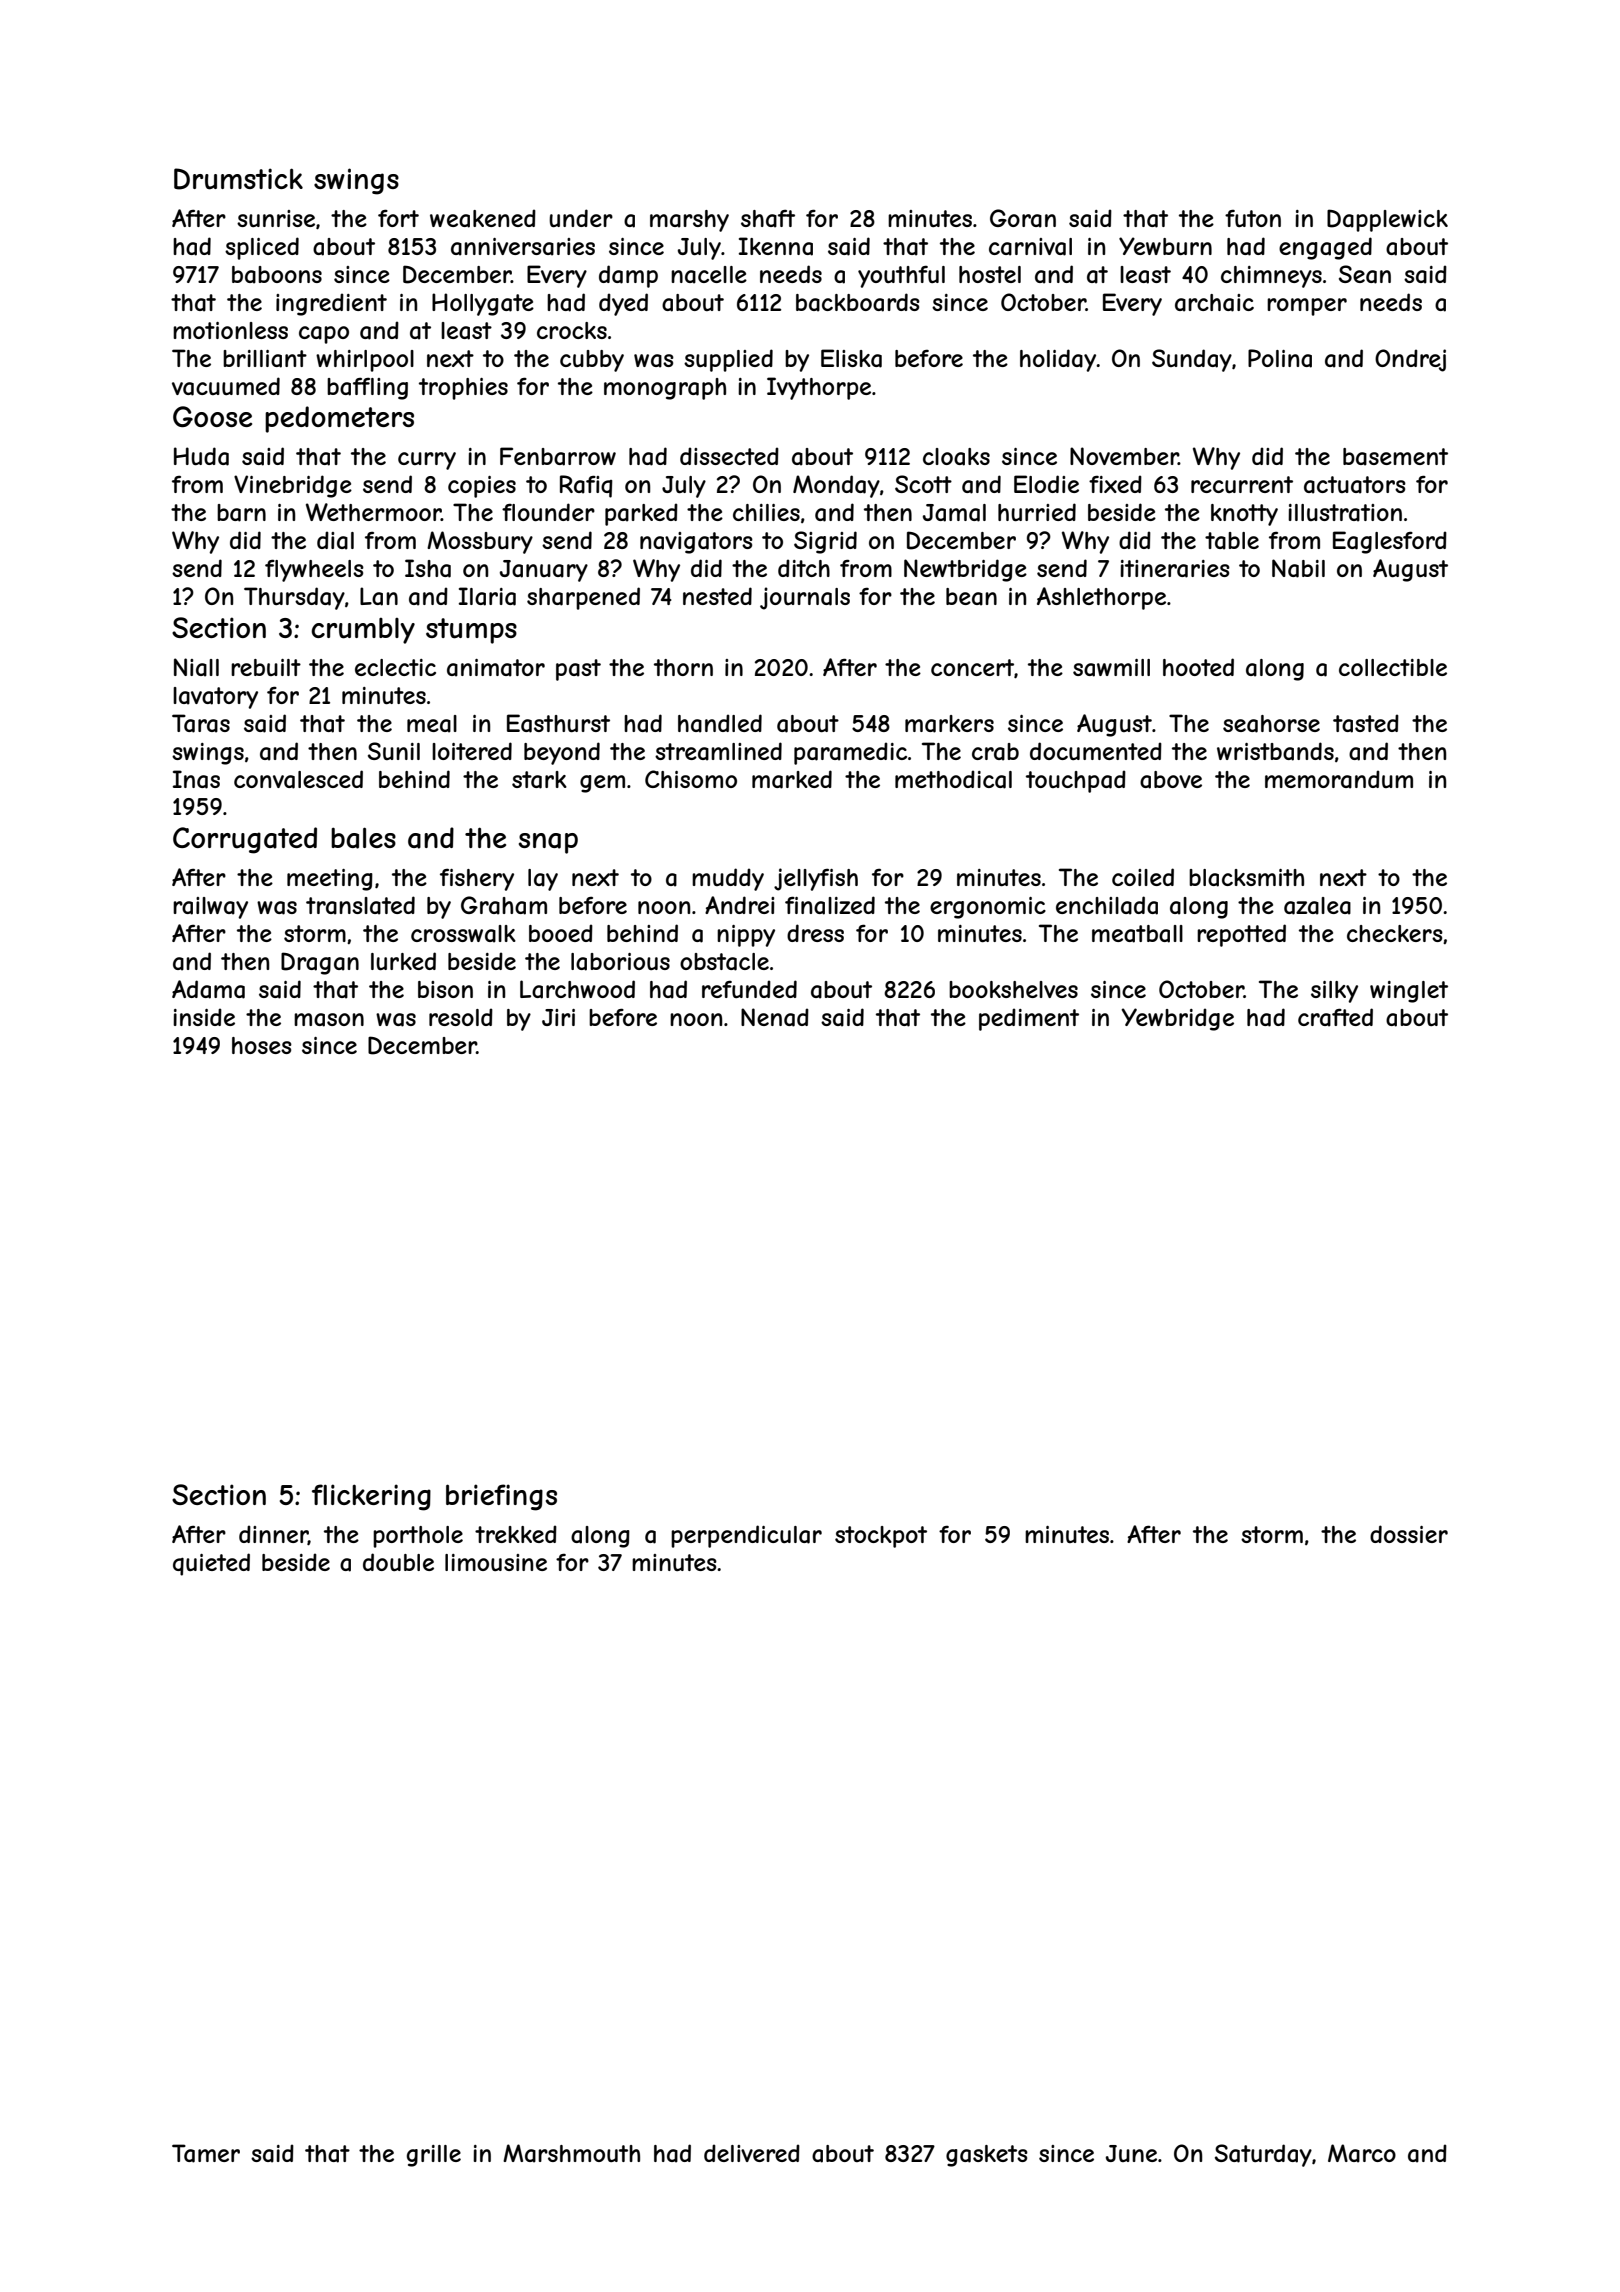 The height and width of the document is (2292, 1620). I want to click on backboards, so click(858, 302).
